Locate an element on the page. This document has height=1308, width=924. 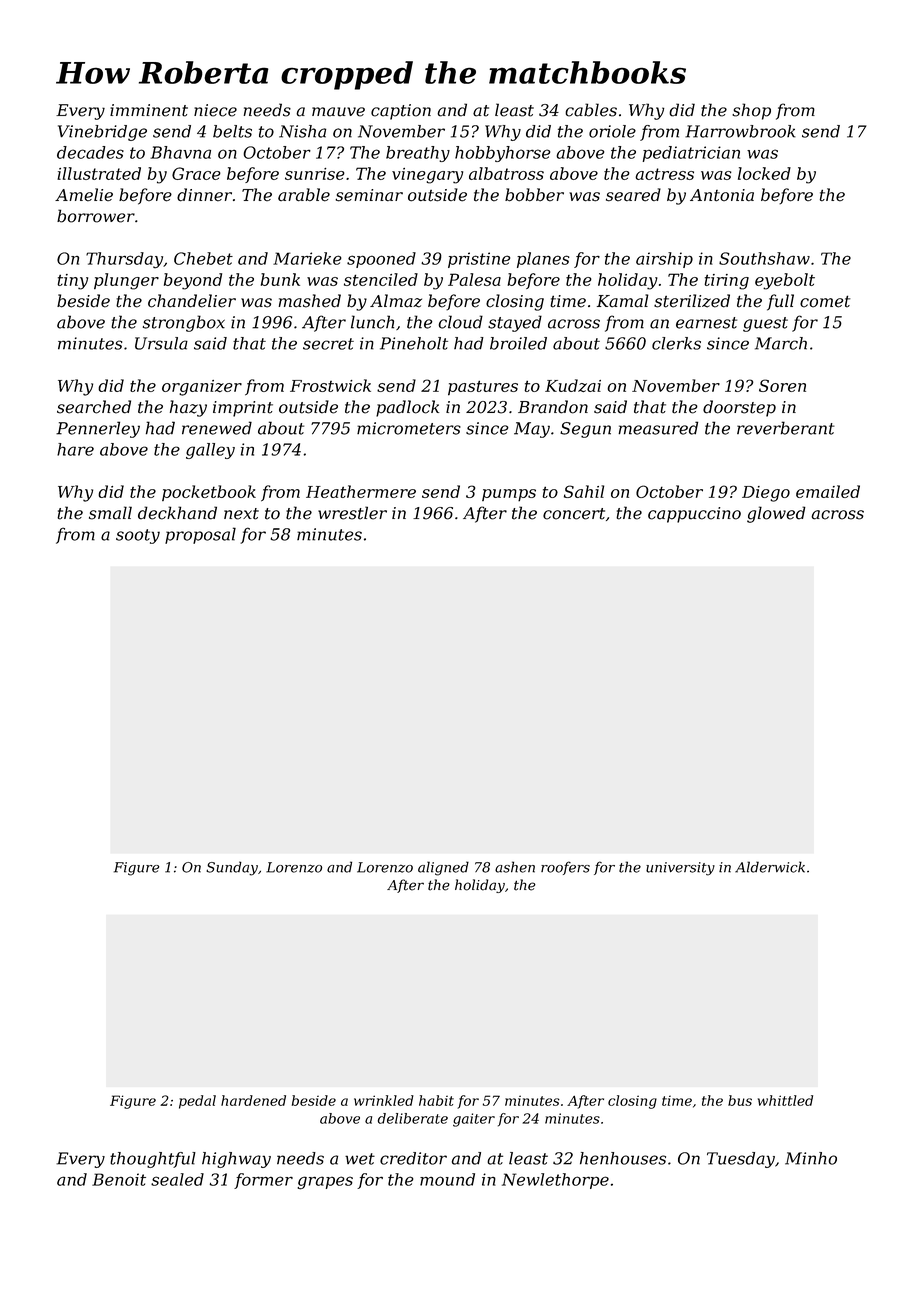
searched is located at coordinates (94, 407).
